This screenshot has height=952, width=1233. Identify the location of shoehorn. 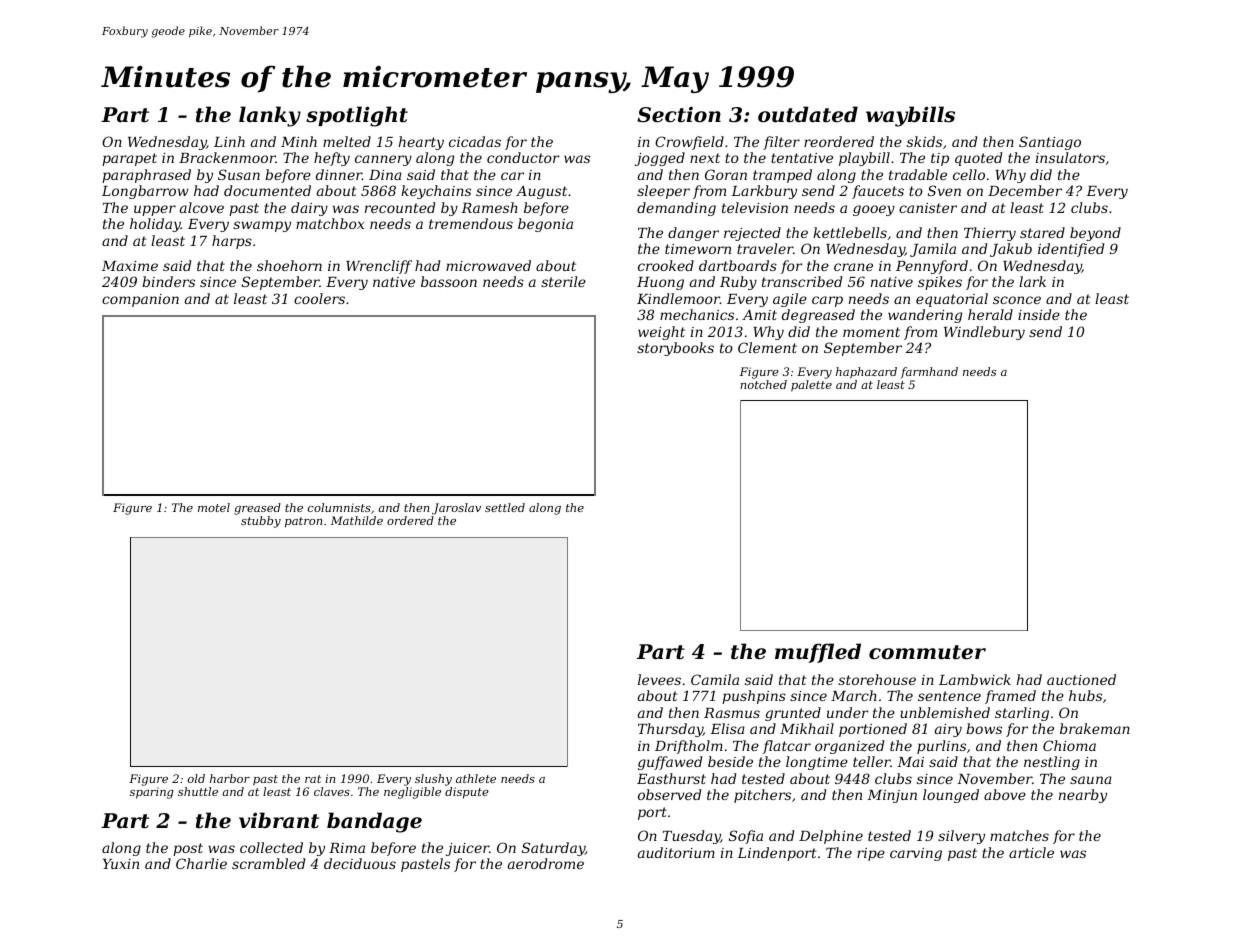
(289, 265).
